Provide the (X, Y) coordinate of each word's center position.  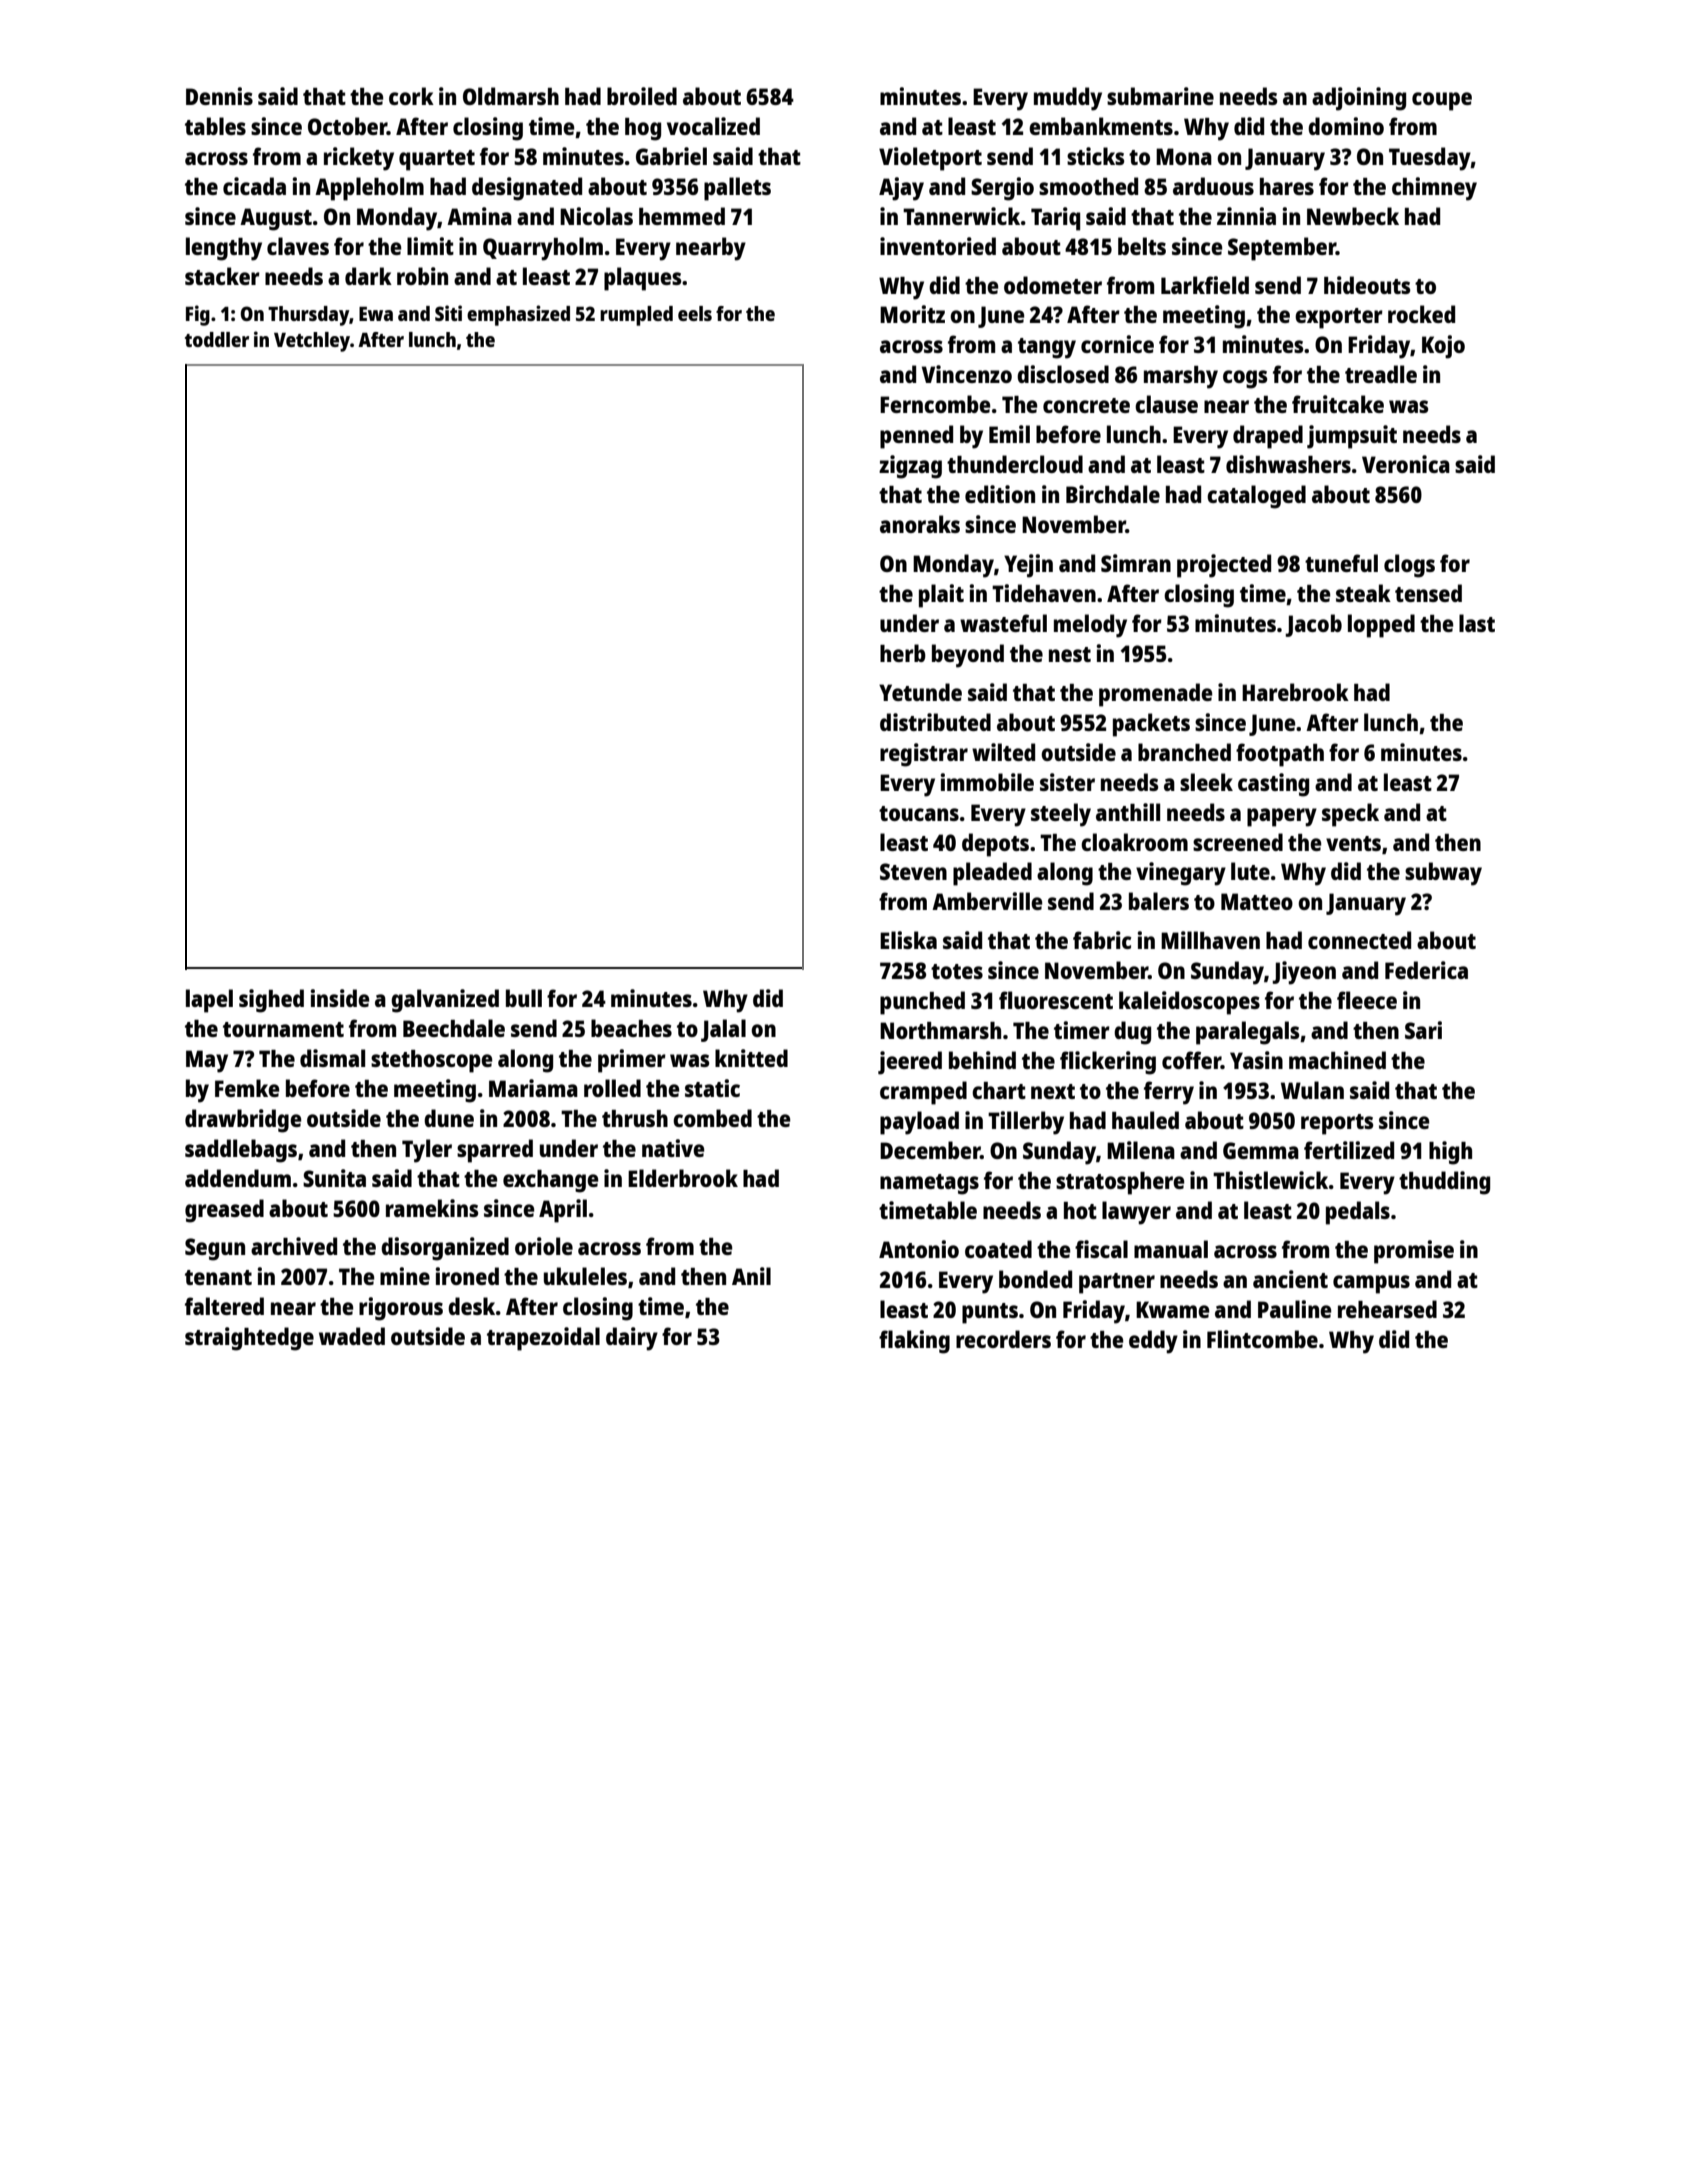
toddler (217, 339)
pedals (1358, 1213)
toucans (919, 813)
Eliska (908, 940)
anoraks (920, 524)
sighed (271, 1001)
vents (1353, 843)
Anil (751, 1276)
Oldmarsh (511, 96)
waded (352, 1336)
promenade (1155, 695)
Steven (913, 871)
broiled (642, 96)
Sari (1423, 1030)
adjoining (1359, 99)
